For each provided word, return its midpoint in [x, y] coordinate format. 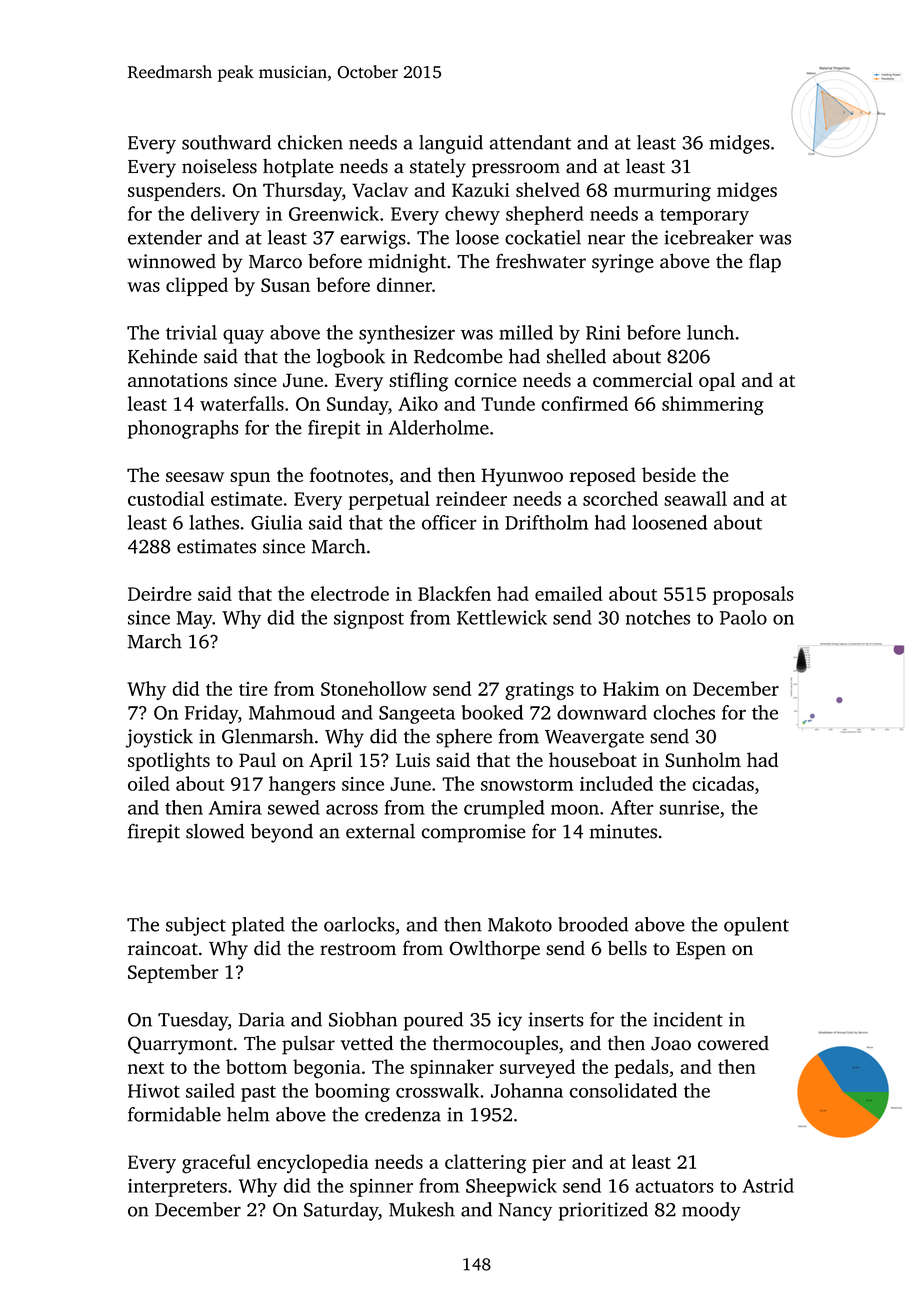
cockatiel [543, 237]
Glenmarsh [268, 736]
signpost [369, 619]
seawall [695, 498]
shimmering [713, 405]
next [146, 1068]
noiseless [219, 166]
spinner [381, 1188]
